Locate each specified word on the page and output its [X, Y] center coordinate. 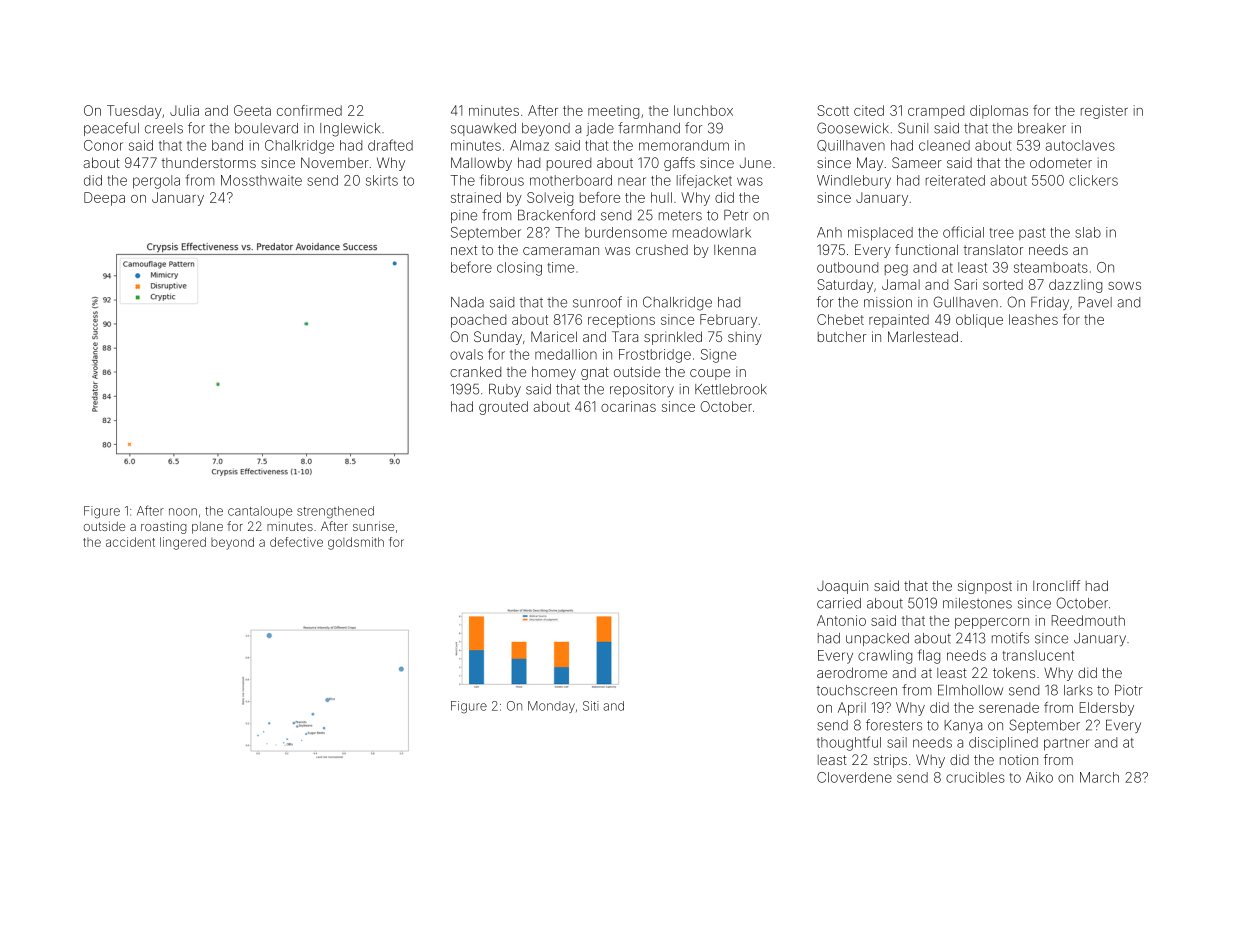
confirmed [309, 110]
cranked [475, 371]
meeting [613, 112]
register [1104, 112]
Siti [591, 706]
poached [478, 321]
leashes [1033, 319]
